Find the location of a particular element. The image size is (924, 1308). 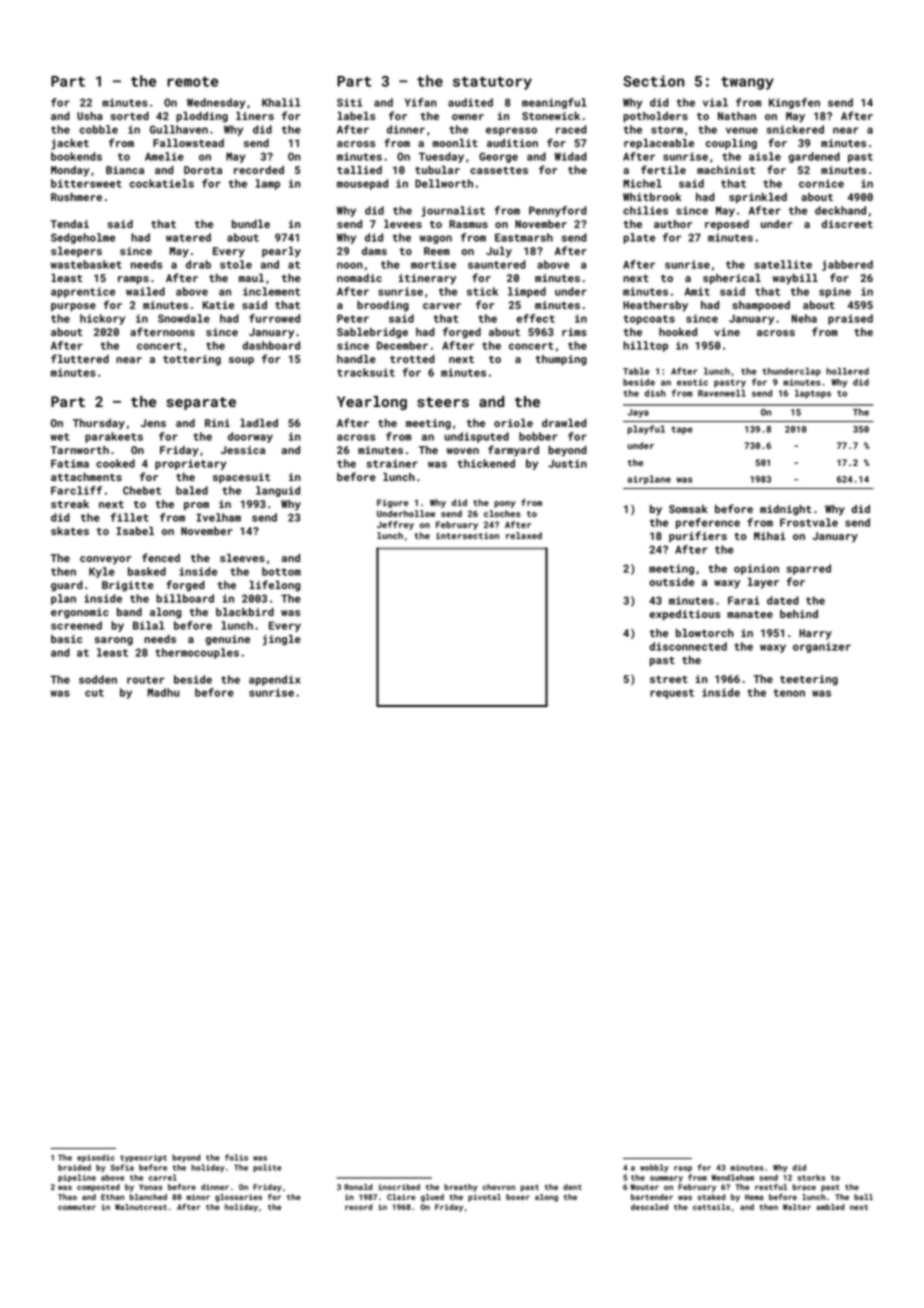

steers is located at coordinates (443, 402).
